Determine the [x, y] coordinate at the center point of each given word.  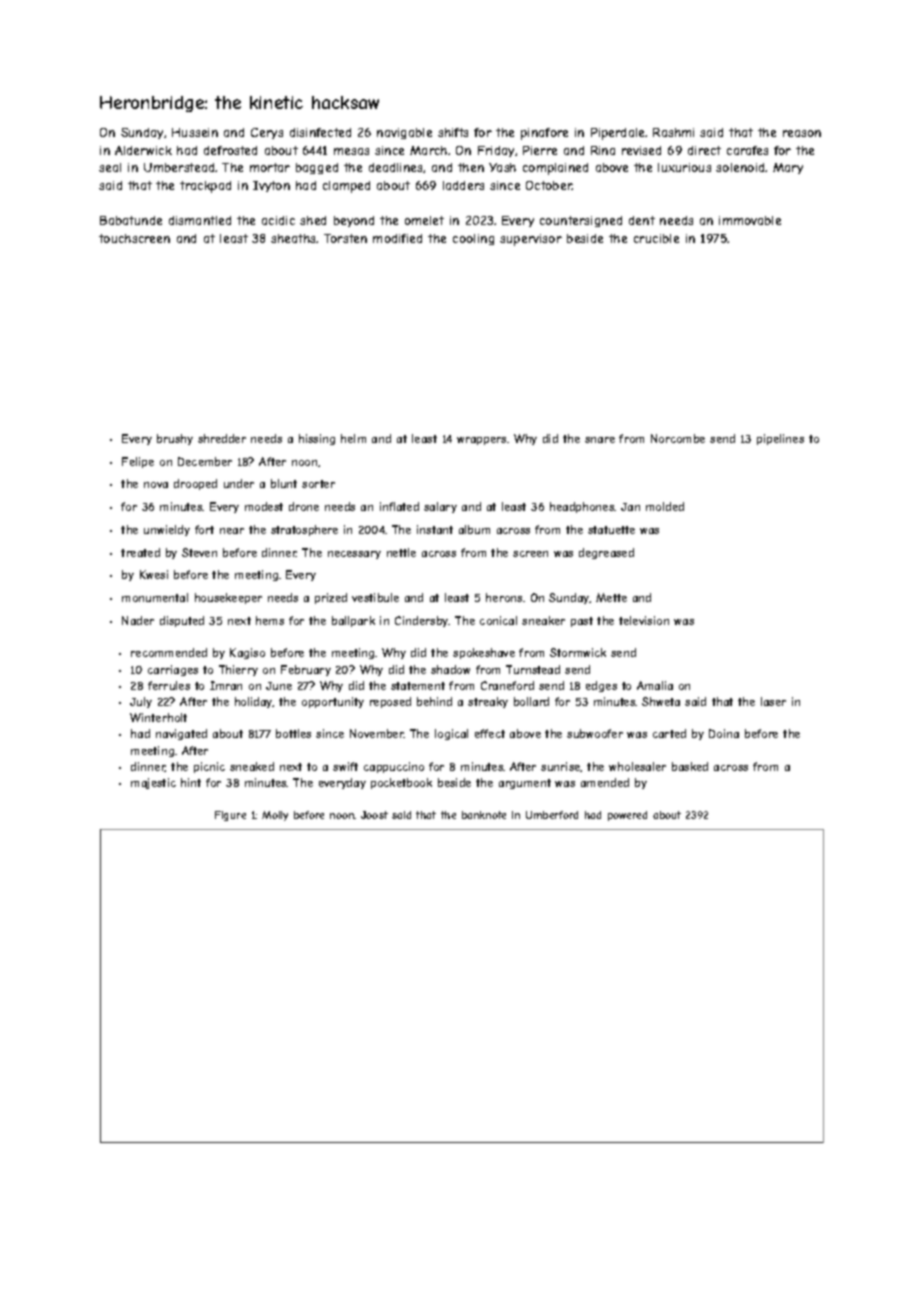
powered [627, 816]
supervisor [531, 240]
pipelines [780, 439]
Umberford [552, 815]
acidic [278, 220]
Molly [275, 816]
